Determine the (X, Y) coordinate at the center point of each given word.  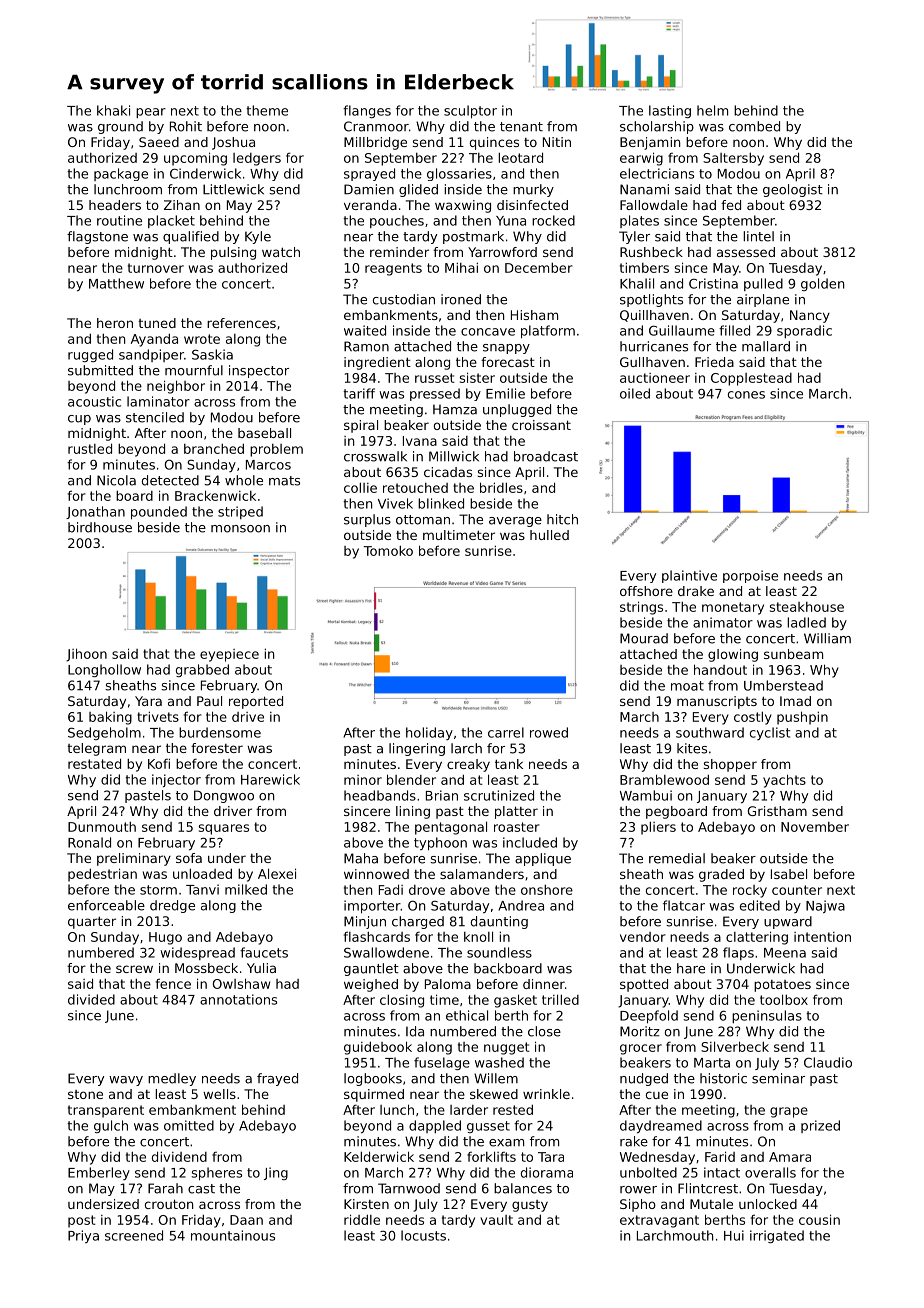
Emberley (99, 1173)
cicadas (448, 472)
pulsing (233, 253)
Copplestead (751, 379)
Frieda (714, 362)
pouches (397, 221)
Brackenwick (215, 495)
